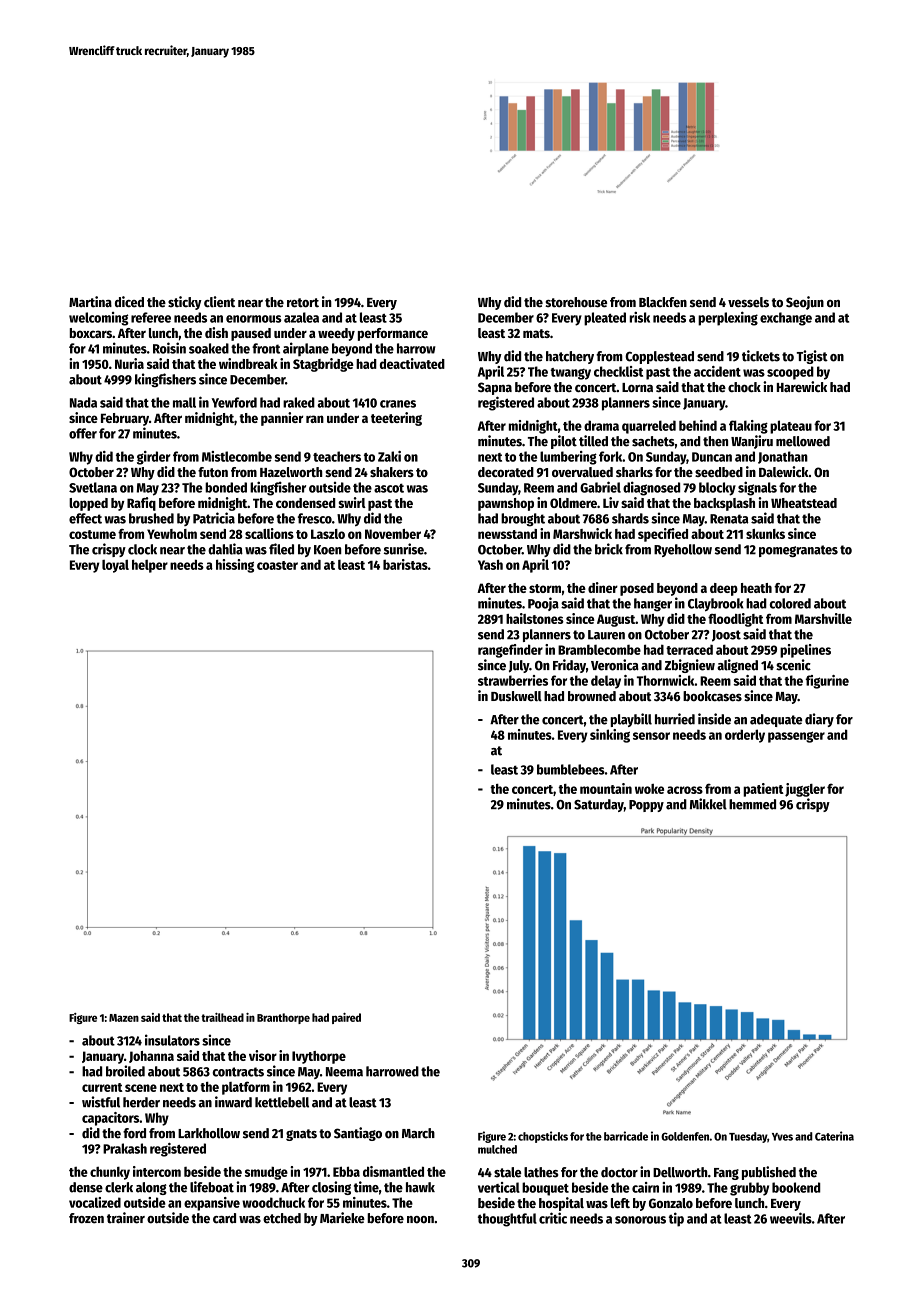 This screenshot has height=1308, width=924. What do you see at coordinates (212, 1187) in the screenshot?
I see `lifeboat` at bounding box center [212, 1187].
